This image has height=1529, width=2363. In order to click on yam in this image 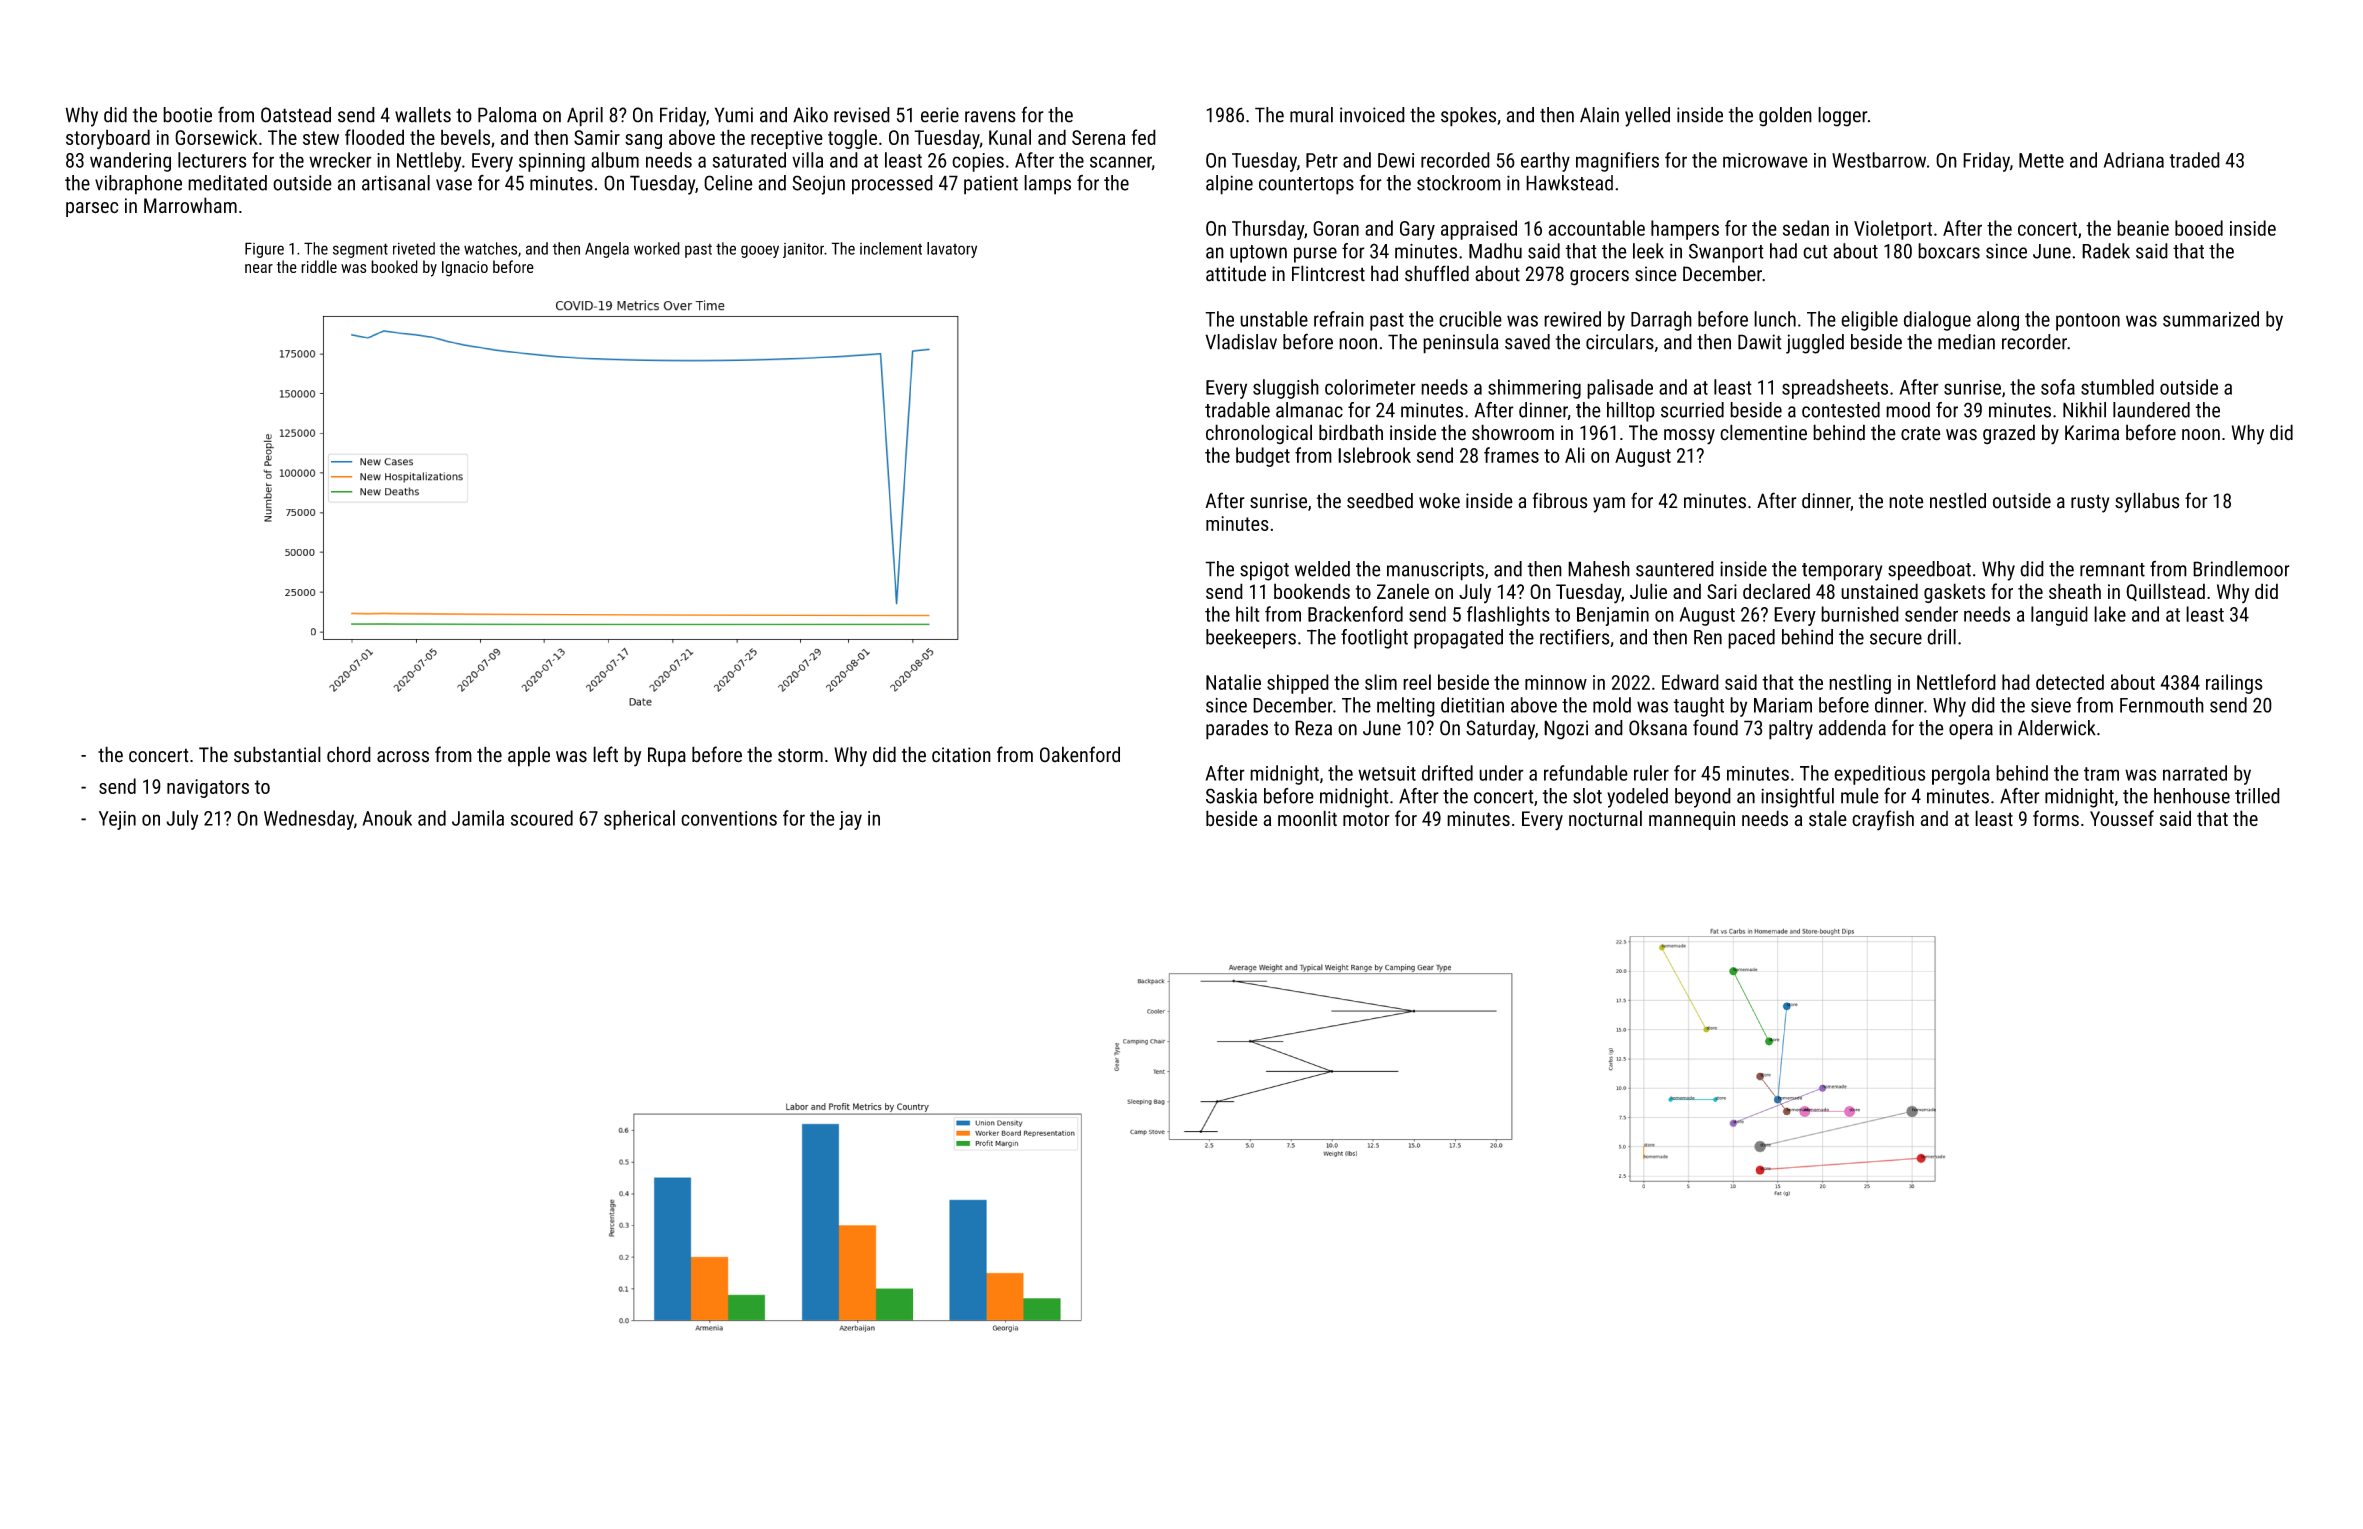, I will do `click(1609, 505)`.
